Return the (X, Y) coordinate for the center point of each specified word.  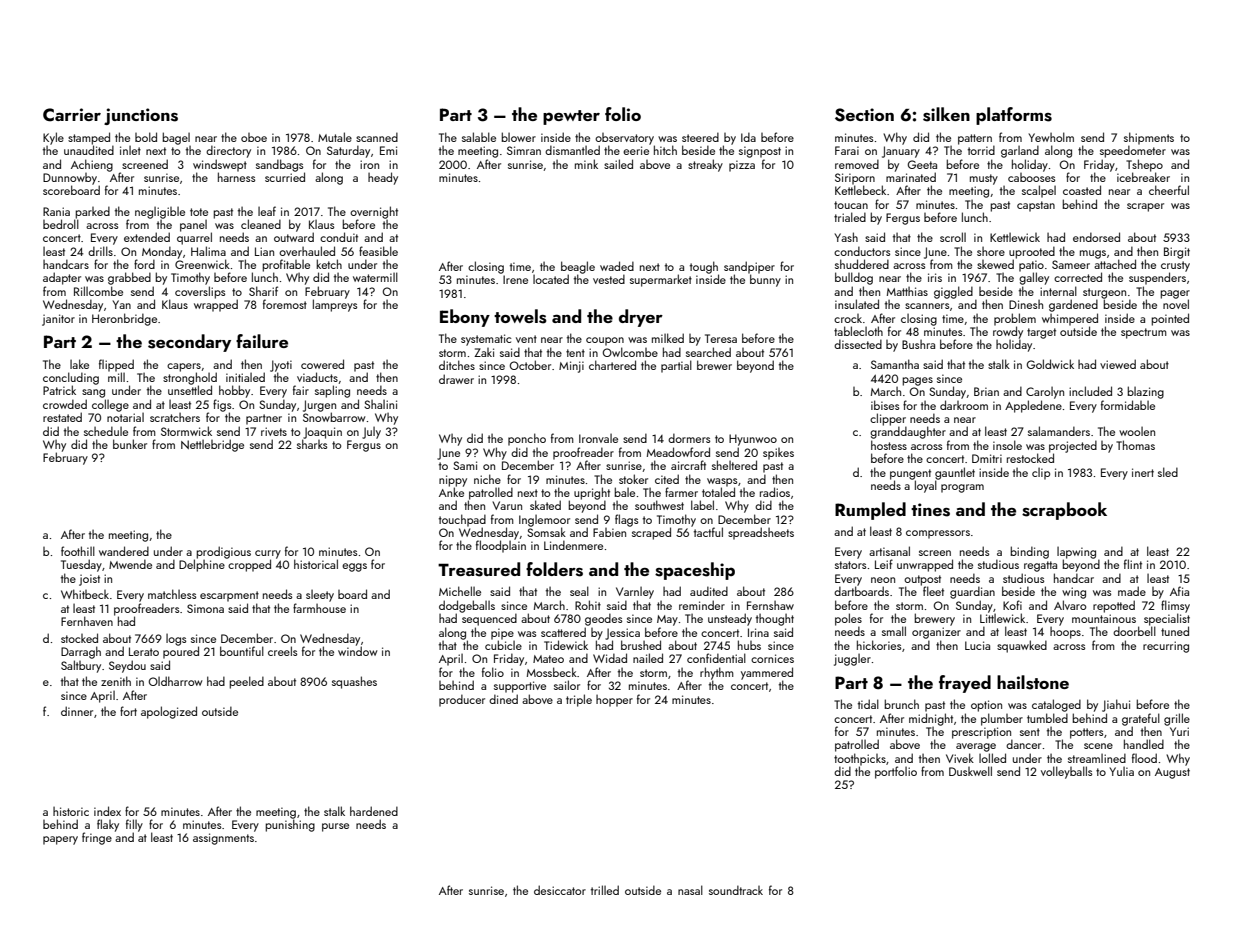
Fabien (609, 532)
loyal (926, 486)
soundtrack (736, 890)
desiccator (560, 890)
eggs (354, 567)
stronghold (190, 378)
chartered (612, 365)
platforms (1014, 116)
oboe (254, 137)
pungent (910, 474)
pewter (571, 117)
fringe (97, 838)
